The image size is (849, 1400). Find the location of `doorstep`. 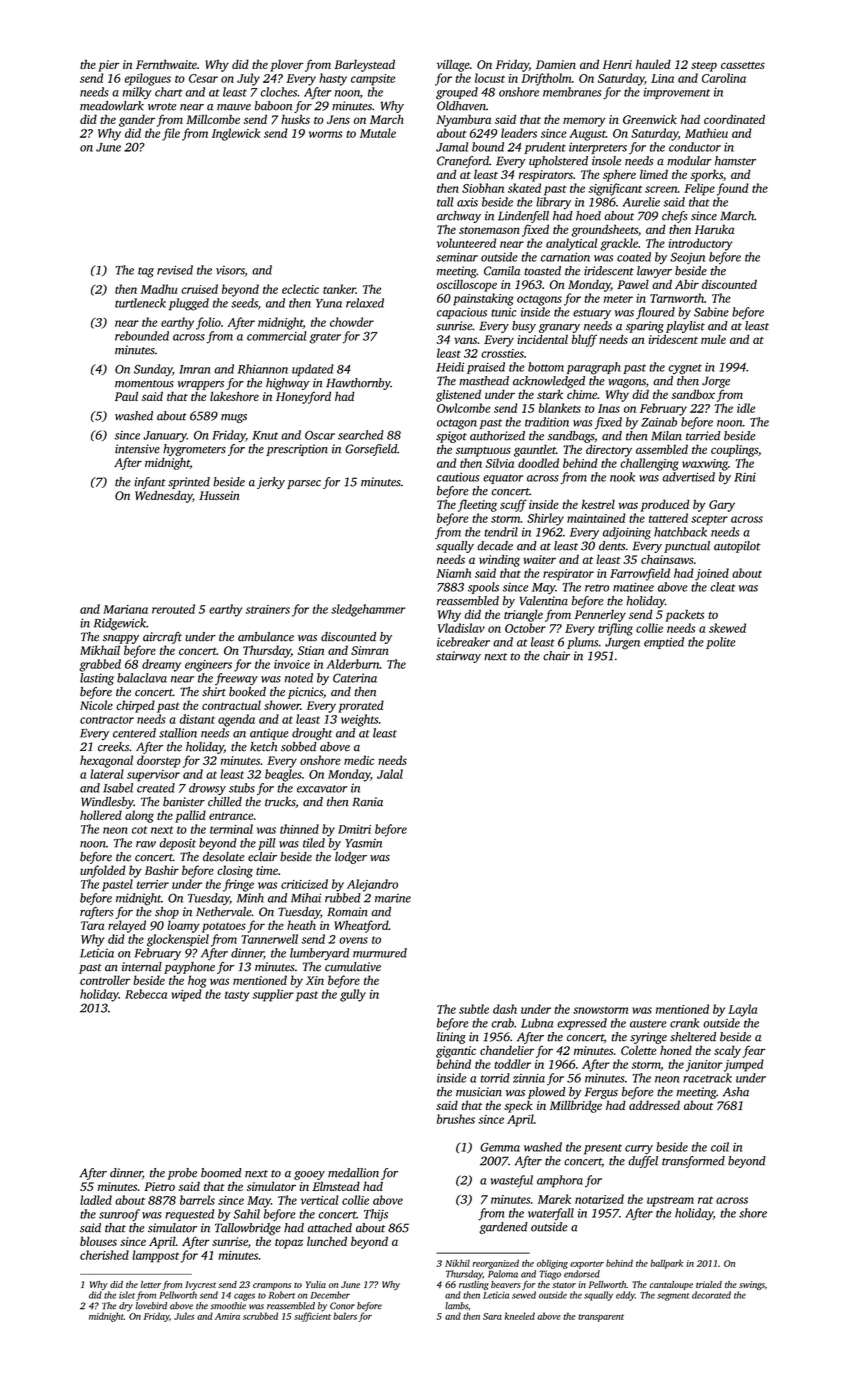

doorstep is located at coordinates (159, 761).
